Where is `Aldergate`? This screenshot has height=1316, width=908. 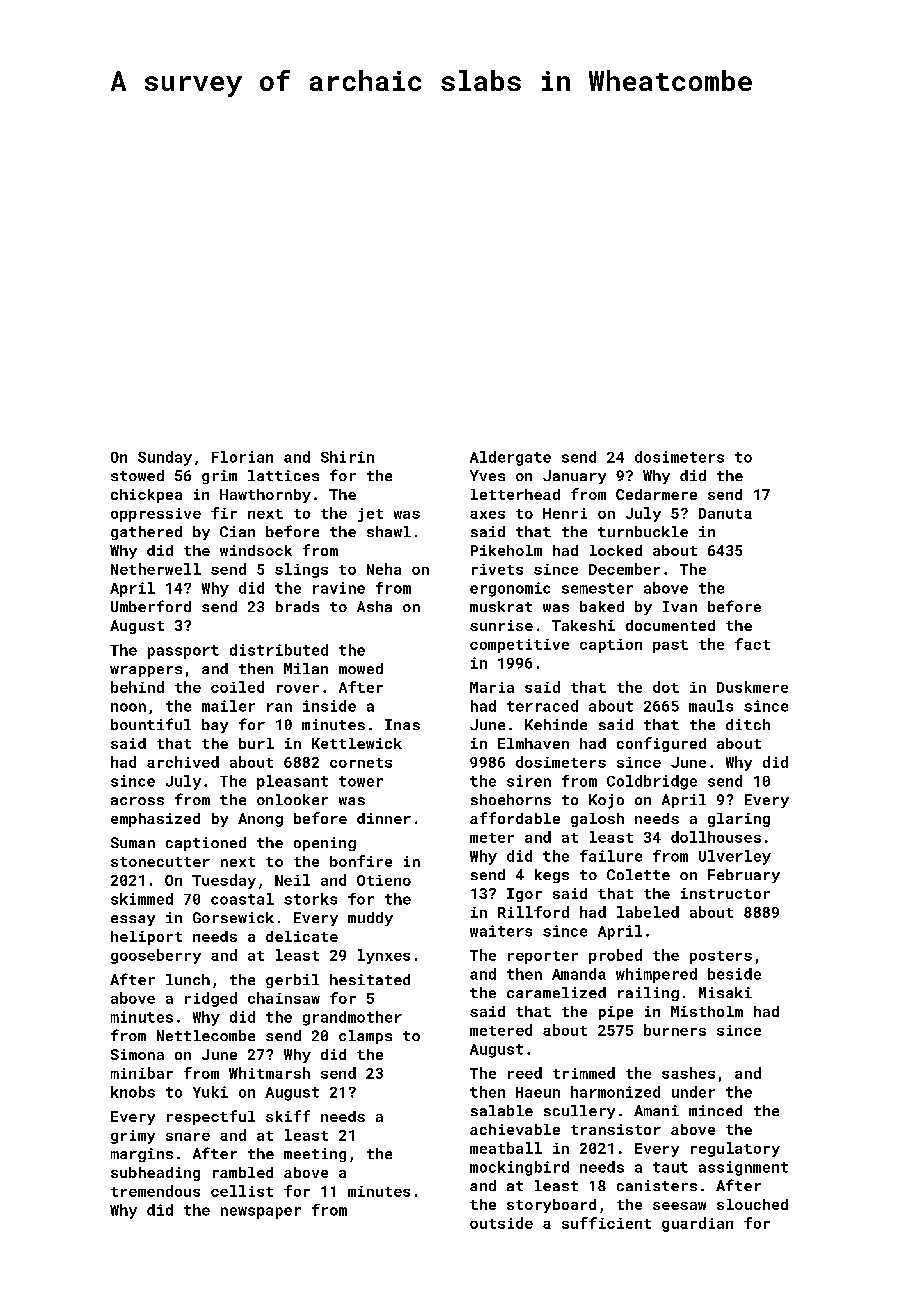
Aldergate is located at coordinates (510, 458).
